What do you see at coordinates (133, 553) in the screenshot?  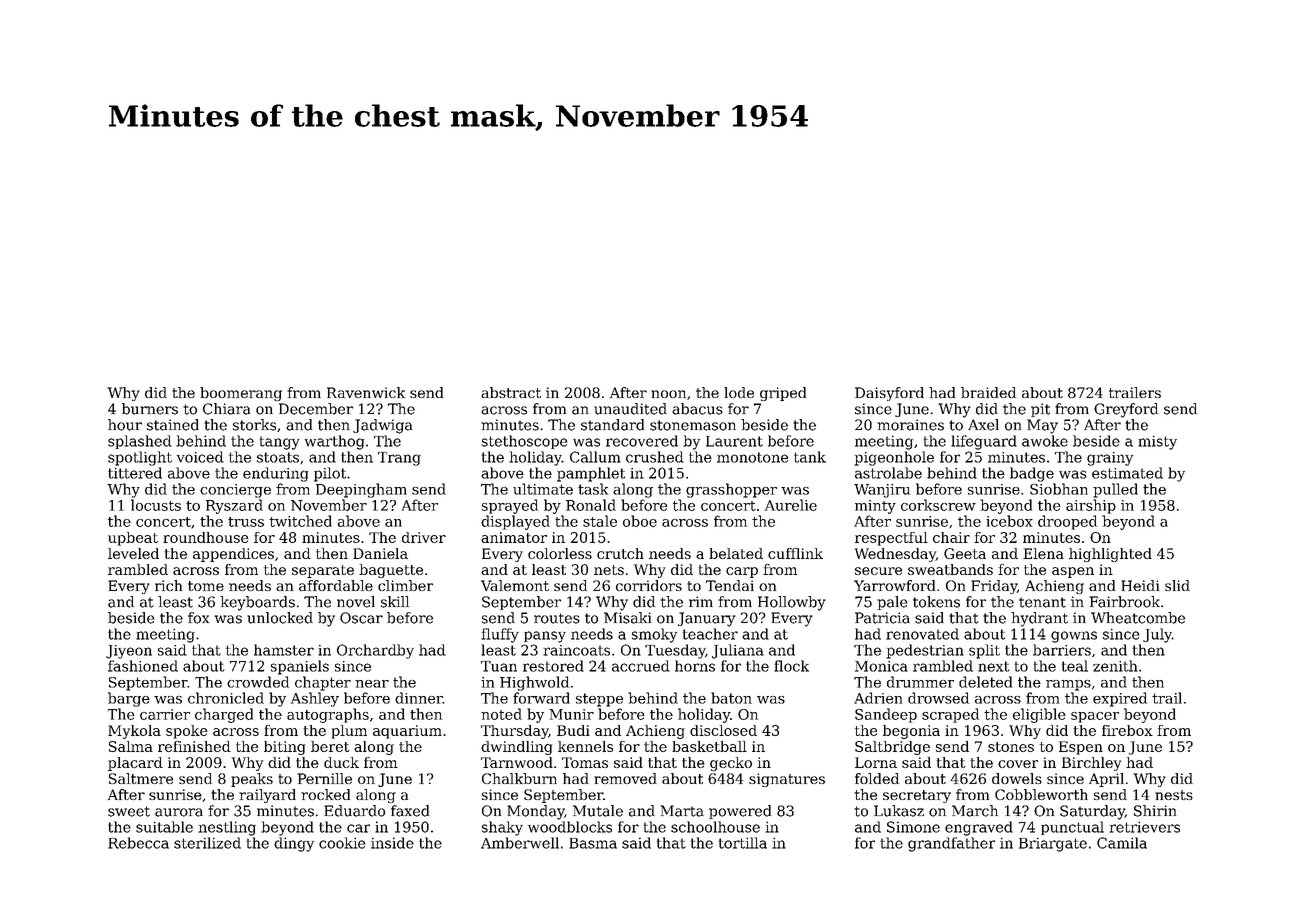 I see `leveled` at bounding box center [133, 553].
